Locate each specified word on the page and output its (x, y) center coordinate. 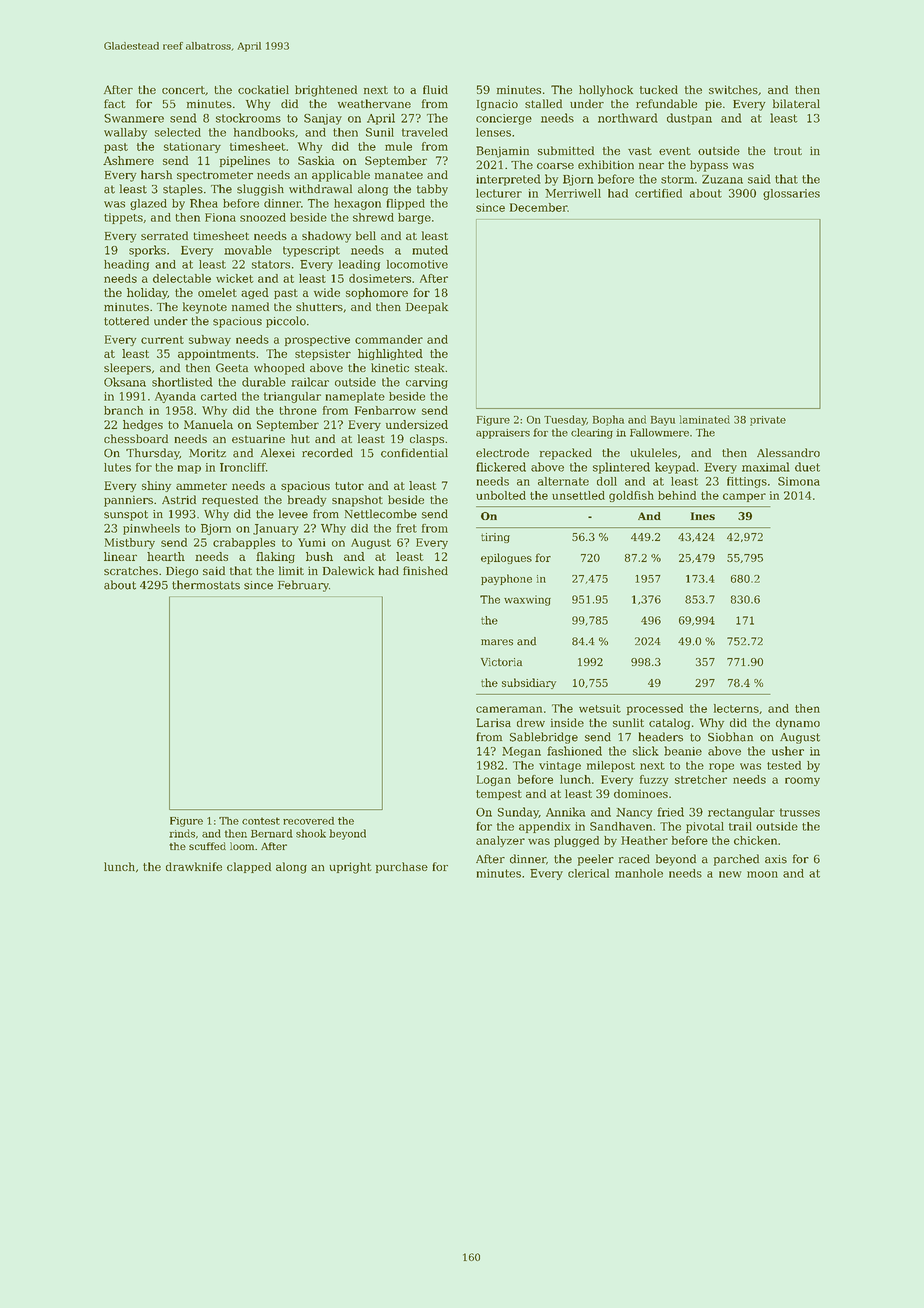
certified (658, 193)
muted (430, 250)
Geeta (232, 367)
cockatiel (263, 89)
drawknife (194, 866)
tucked (659, 89)
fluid (435, 89)
